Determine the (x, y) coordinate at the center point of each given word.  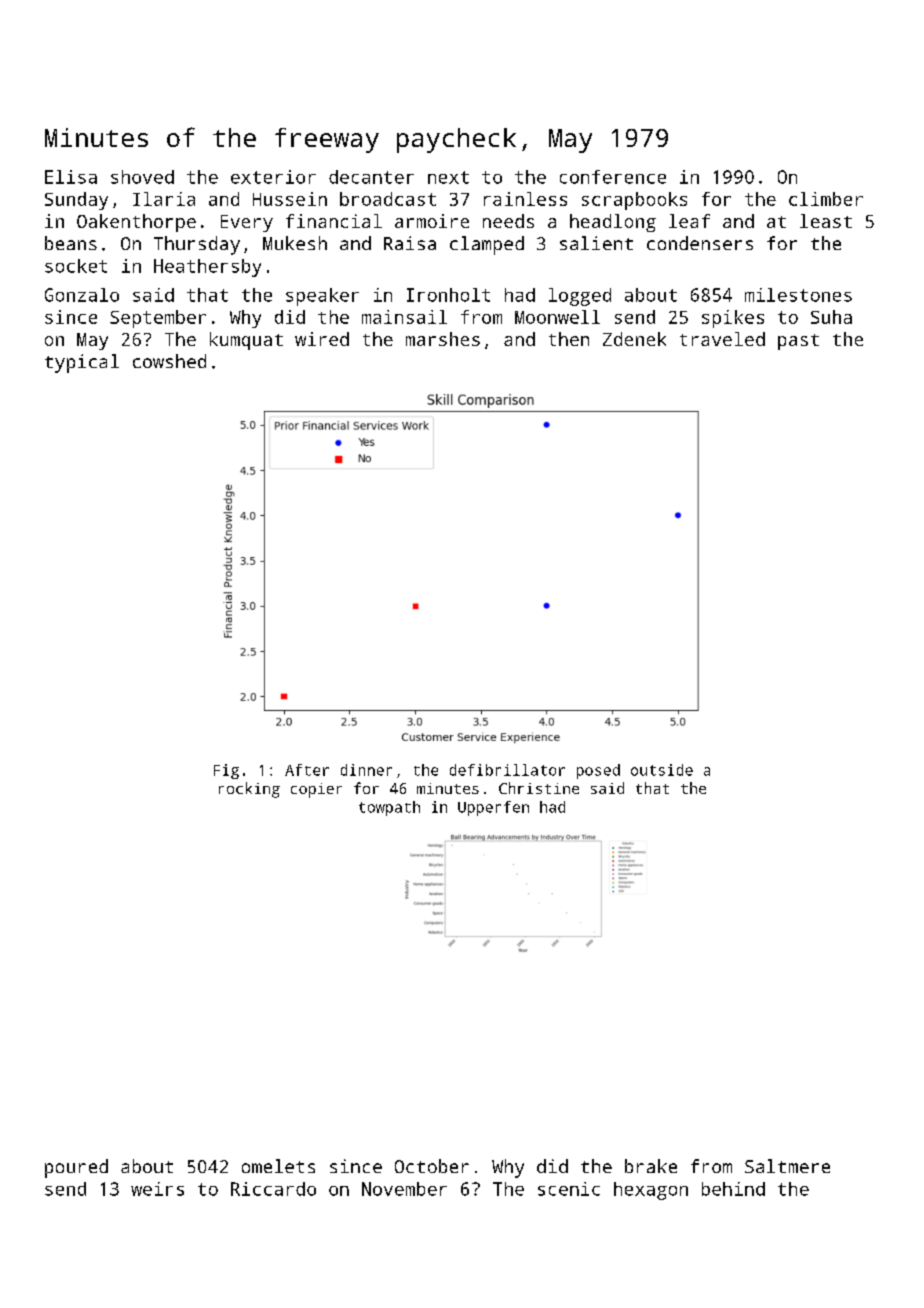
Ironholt (448, 295)
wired (322, 339)
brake (651, 1166)
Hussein (290, 199)
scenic (569, 1189)
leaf (689, 221)
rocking (249, 790)
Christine (539, 788)
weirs (157, 1189)
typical (82, 363)
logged (580, 297)
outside (662, 770)
